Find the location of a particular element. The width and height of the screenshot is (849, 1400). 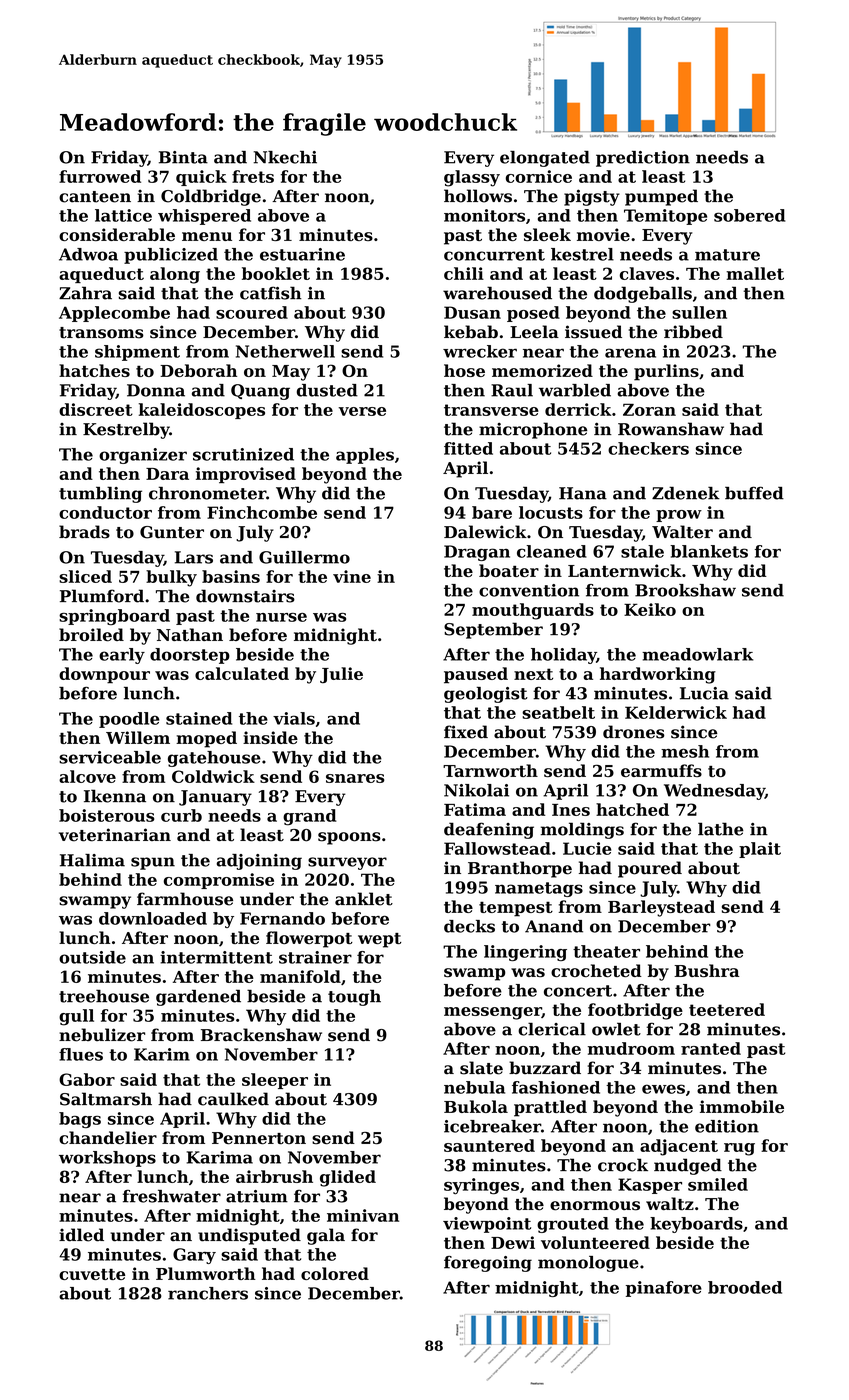

Binta is located at coordinates (183, 157).
